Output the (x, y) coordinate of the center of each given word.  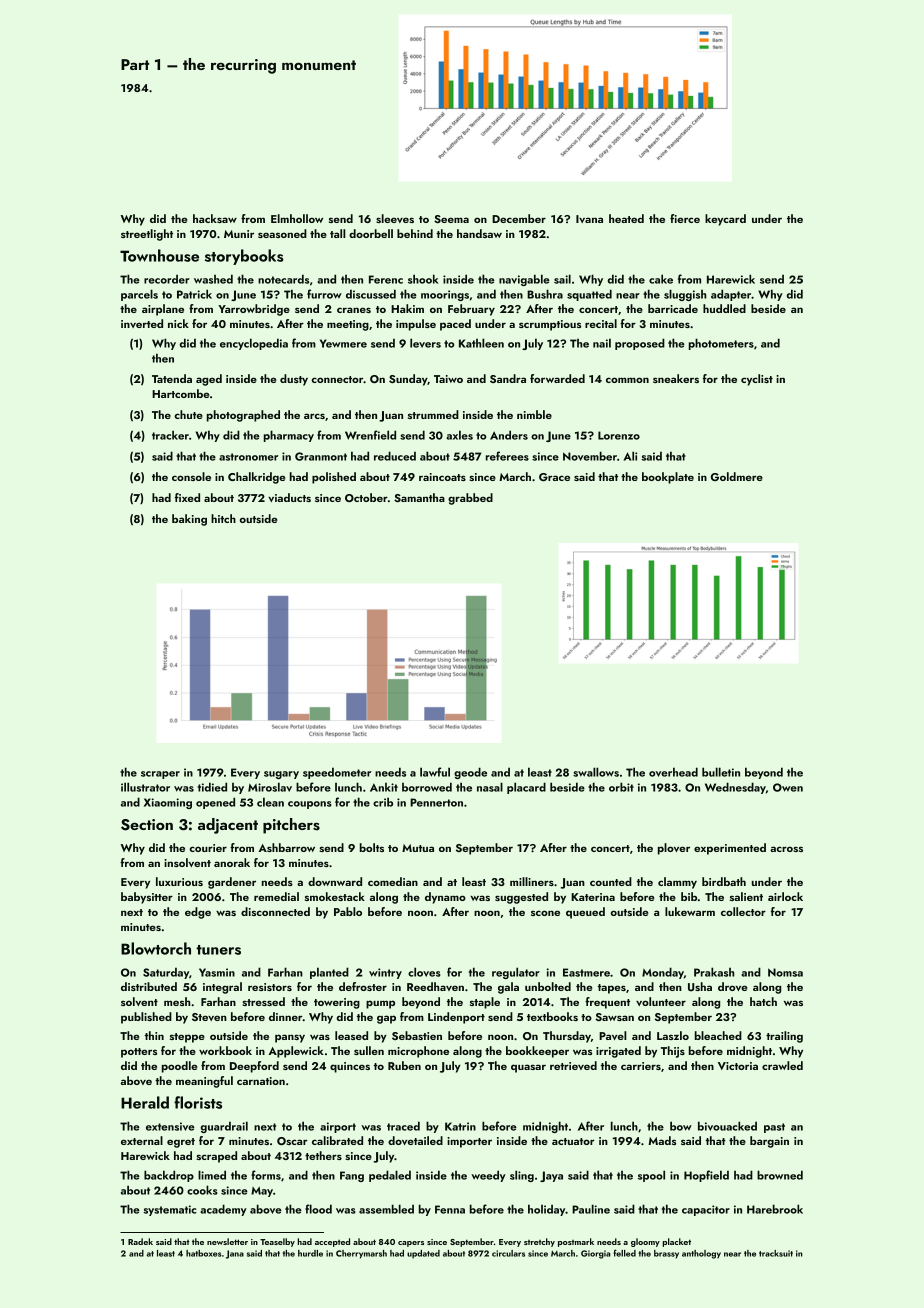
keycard (725, 220)
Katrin (460, 1126)
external (142, 1140)
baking (189, 520)
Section (147, 825)
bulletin (721, 772)
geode (470, 773)
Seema (451, 219)
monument (319, 65)
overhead (673, 772)
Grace (554, 477)
